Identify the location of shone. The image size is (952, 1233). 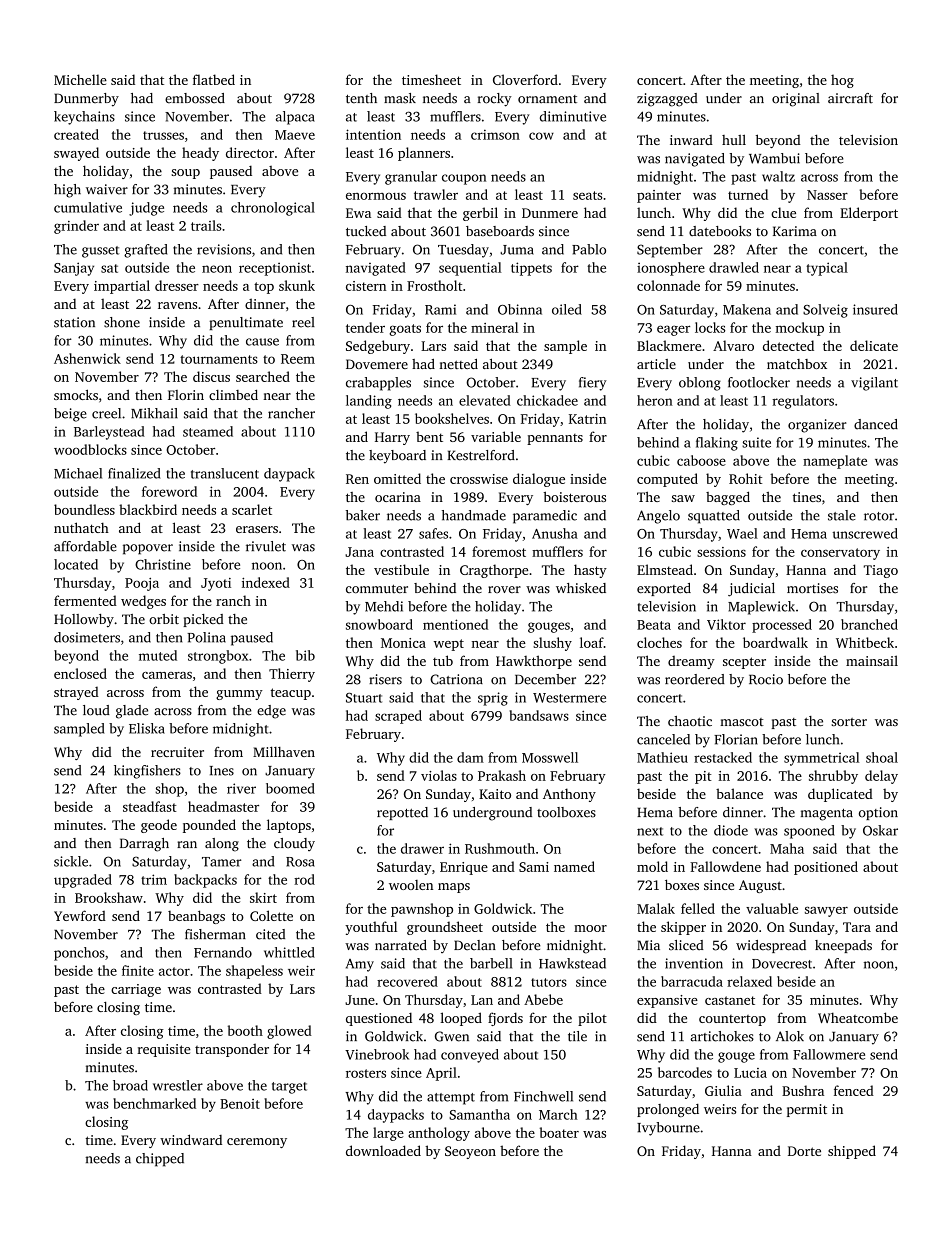
(122, 322).
